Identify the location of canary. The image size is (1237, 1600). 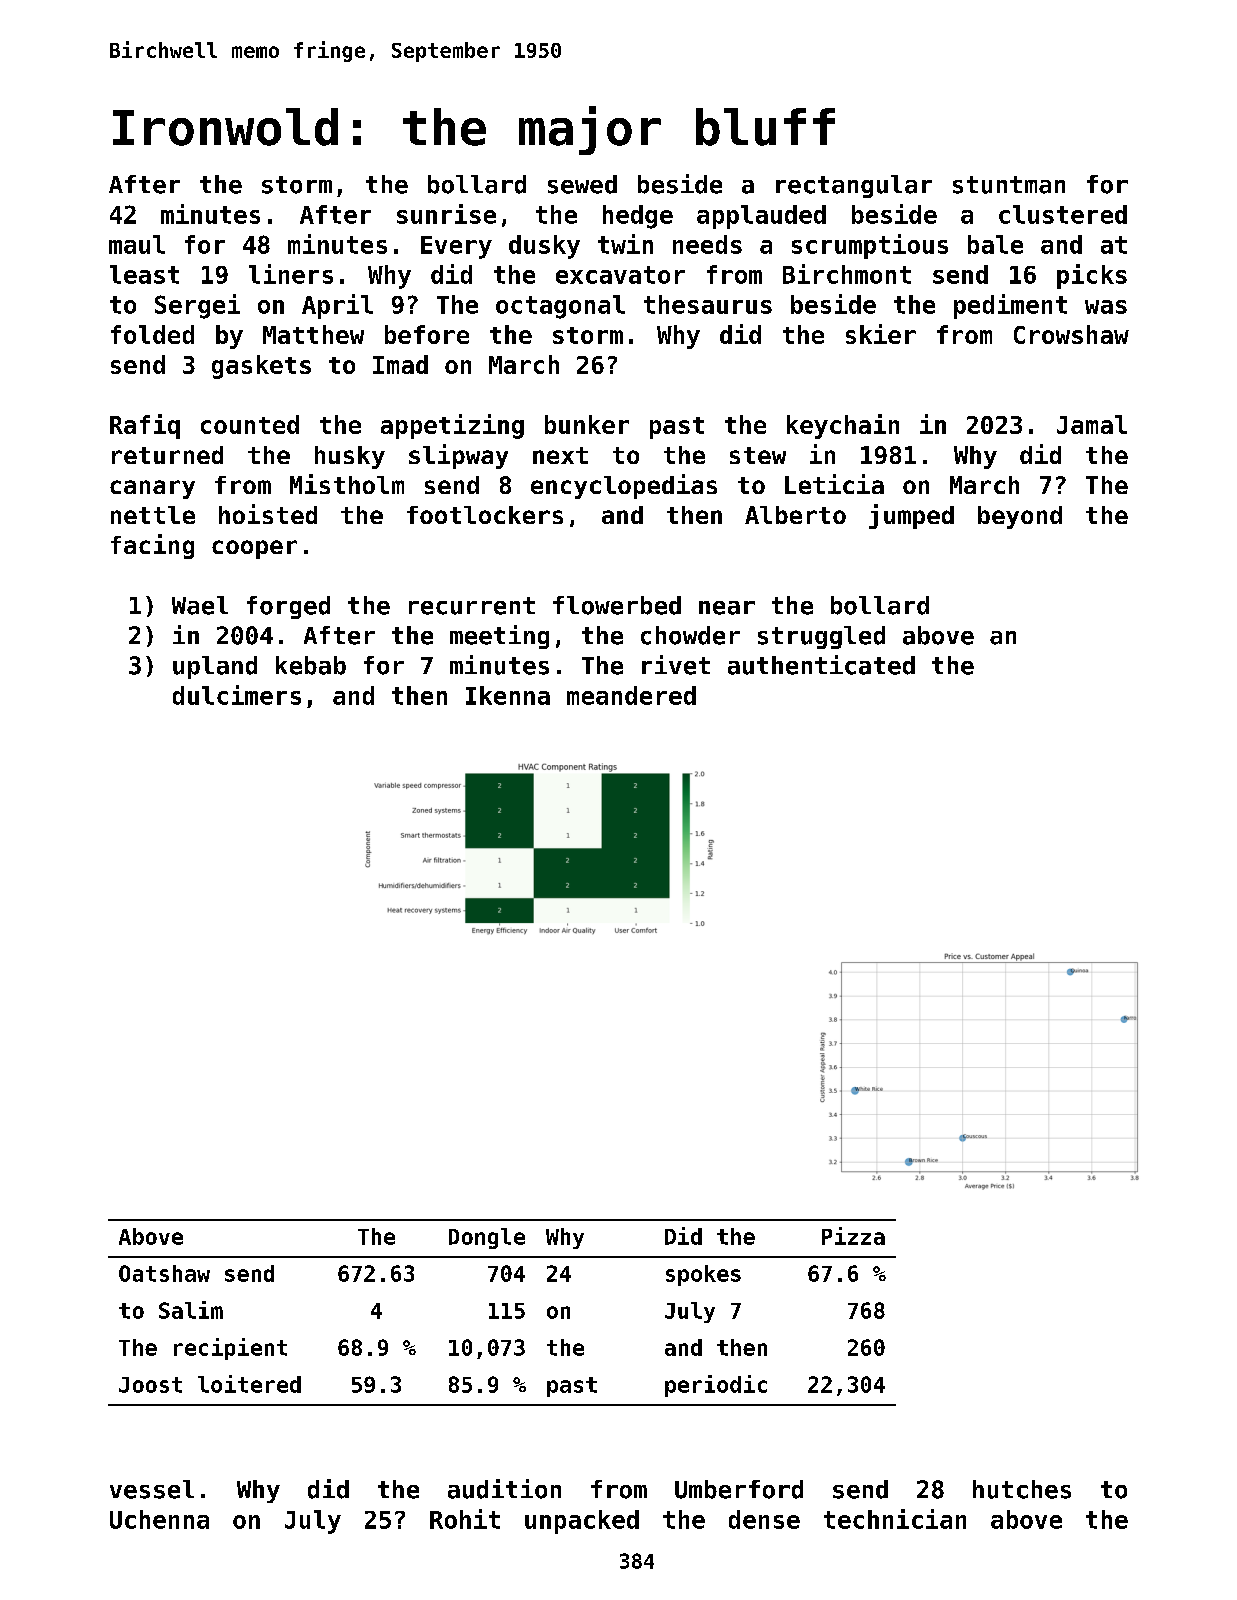
(152, 489).
